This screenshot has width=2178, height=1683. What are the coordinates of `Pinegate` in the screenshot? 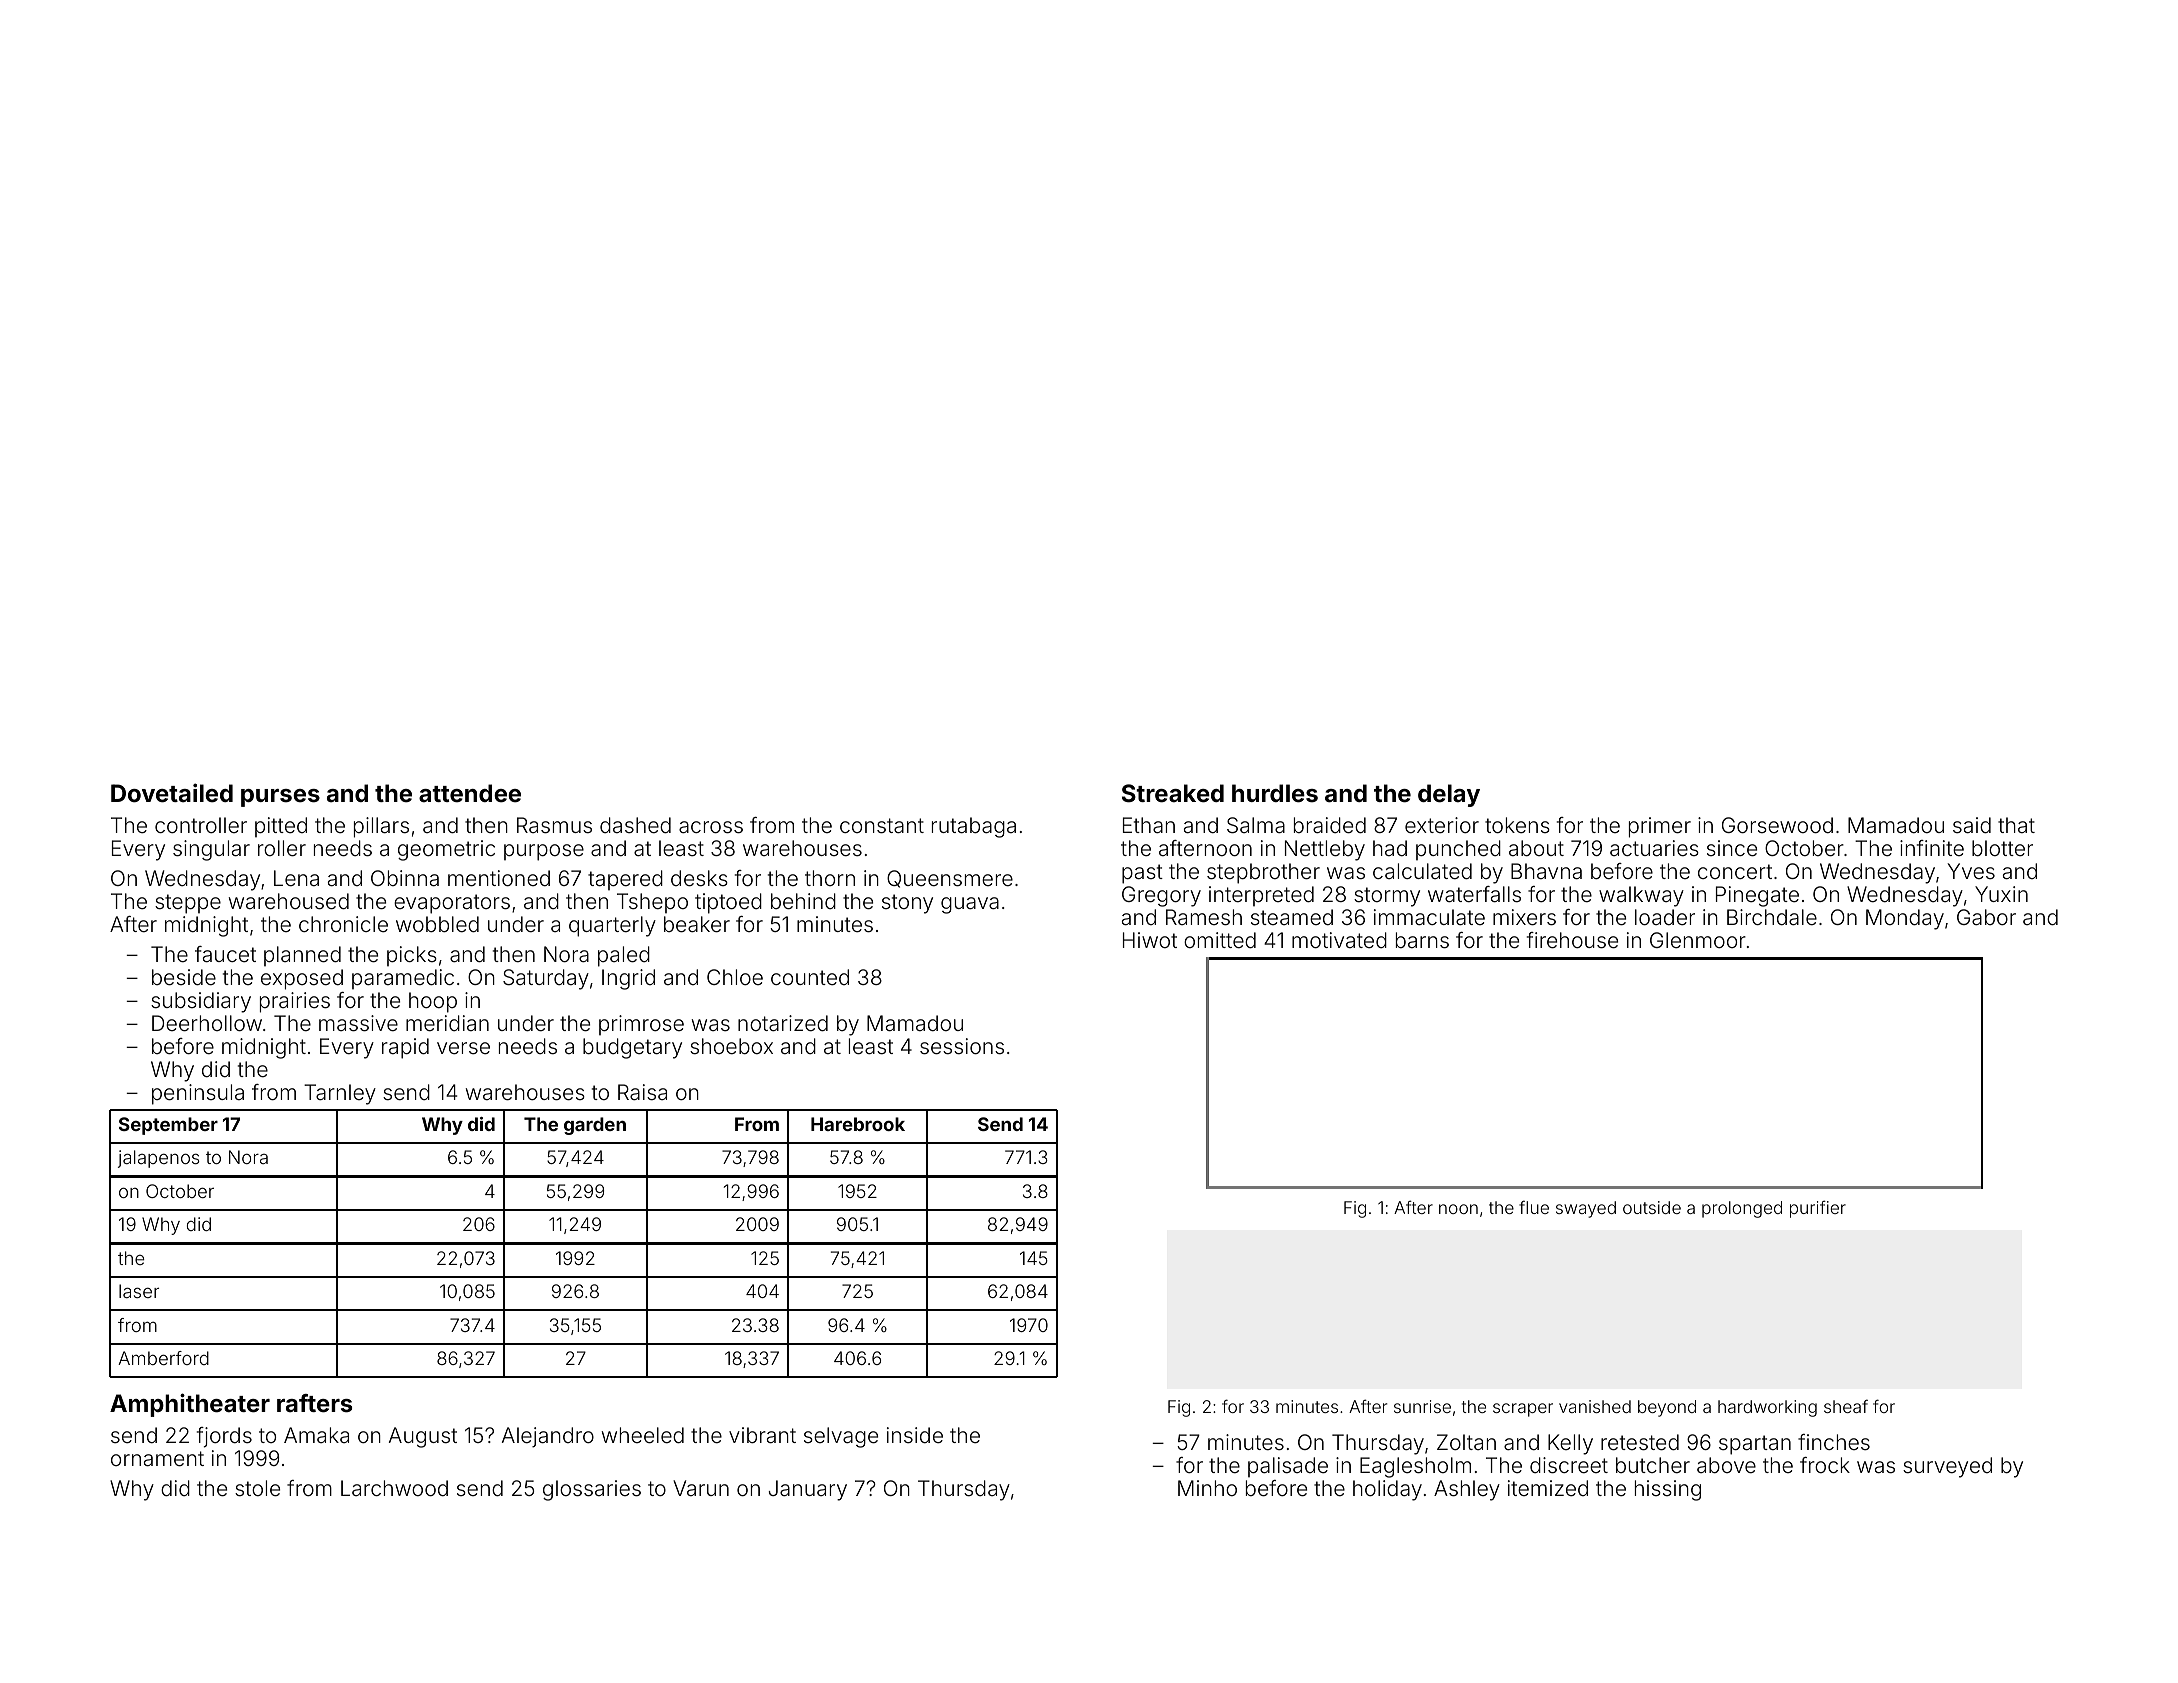 It's located at (1757, 896).
